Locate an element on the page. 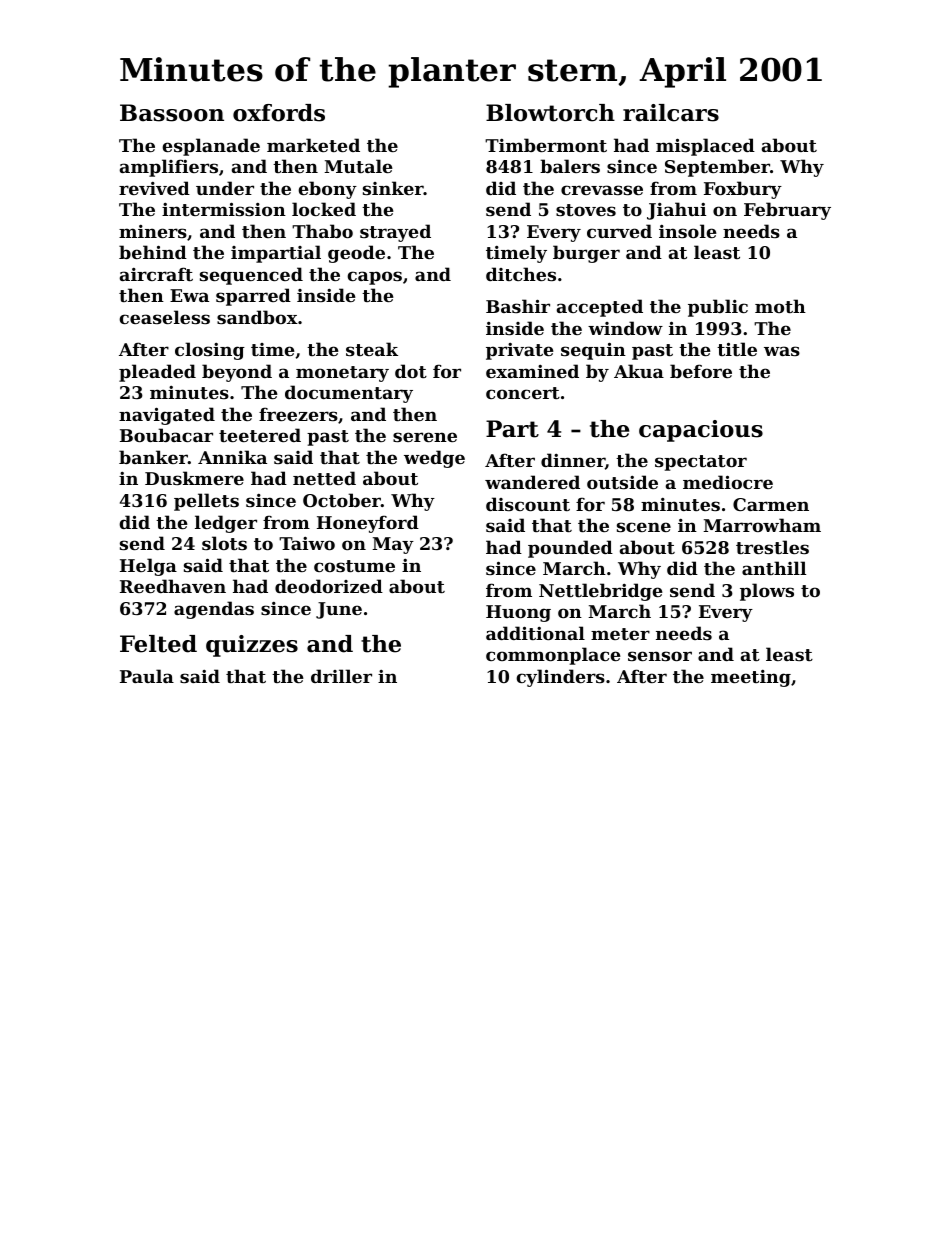 This document has height=1233, width=952. capos is located at coordinates (374, 278).
